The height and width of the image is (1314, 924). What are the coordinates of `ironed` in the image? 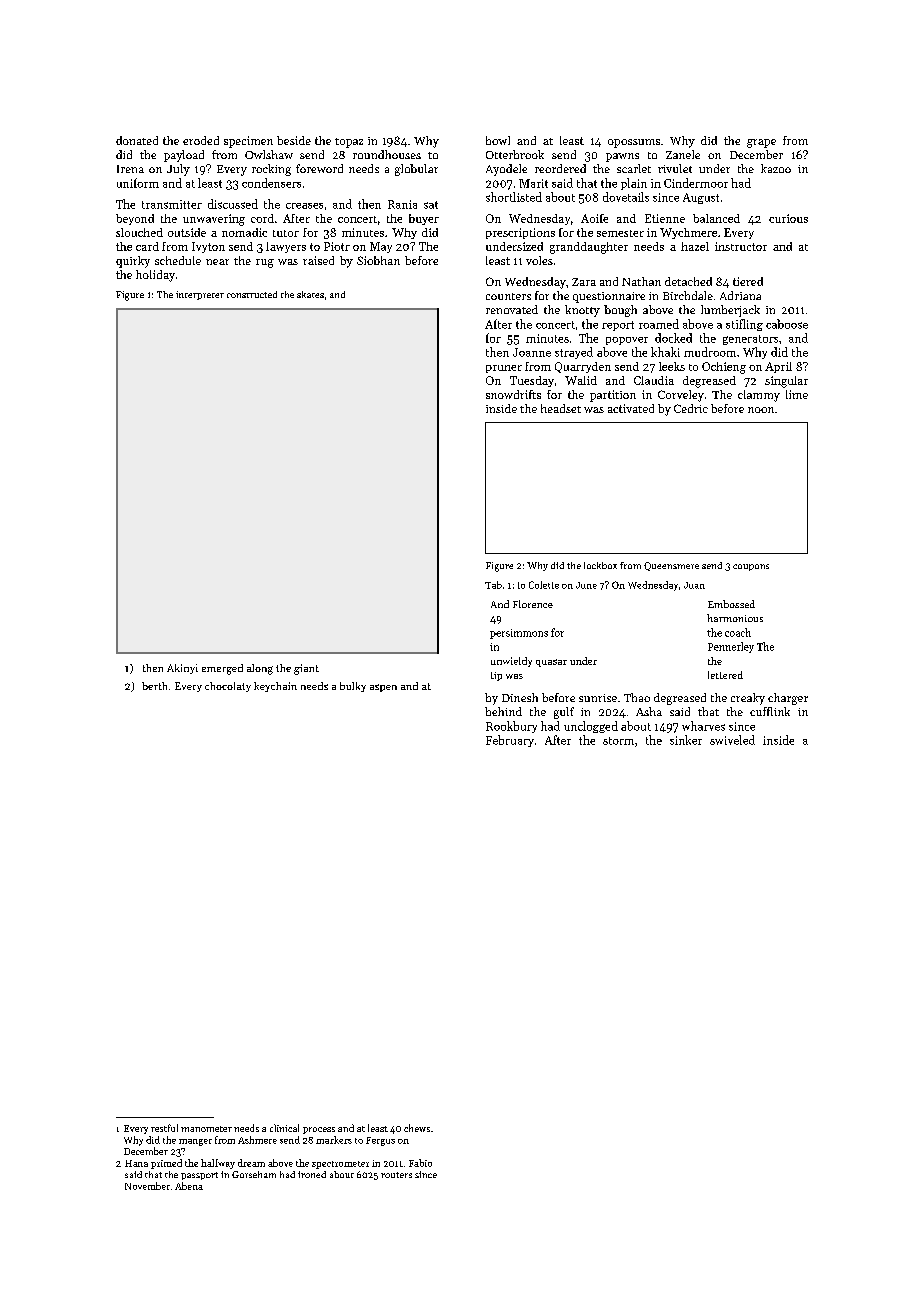 It's located at (312, 1174).
